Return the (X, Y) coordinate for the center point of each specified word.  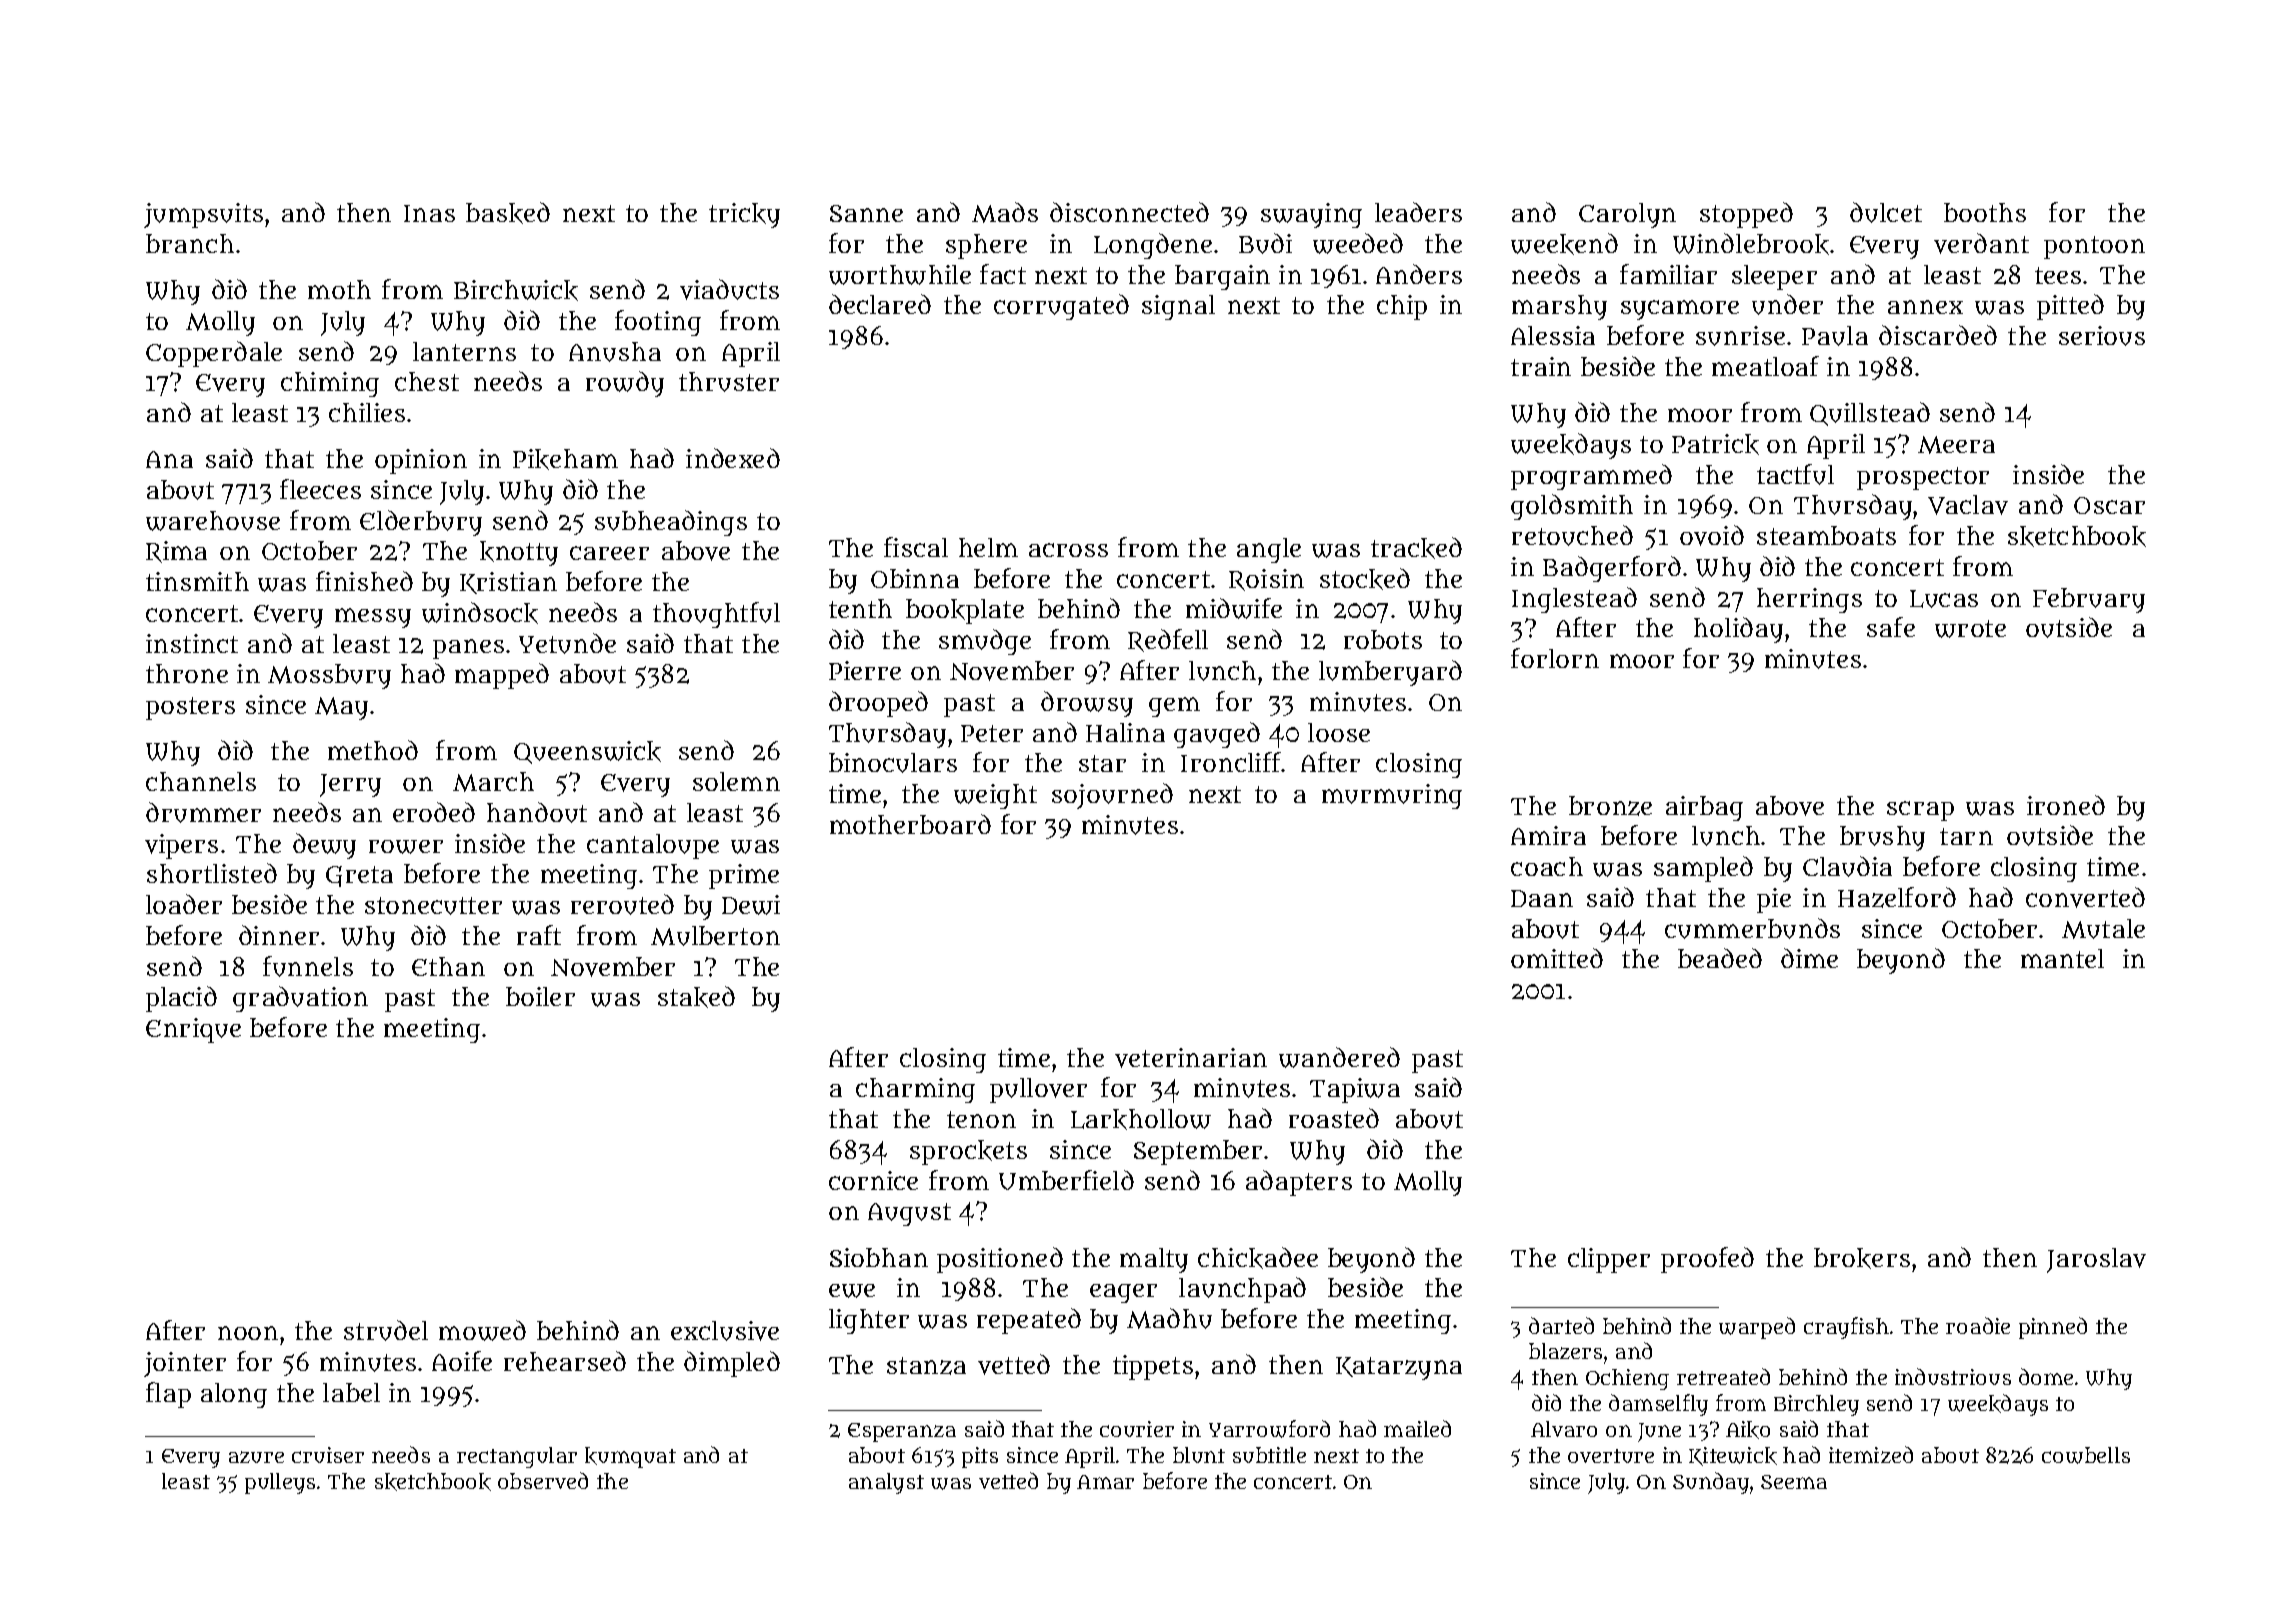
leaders (1418, 212)
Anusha (615, 352)
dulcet (1886, 212)
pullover (1038, 1090)
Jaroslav (2096, 1260)
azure (256, 1457)
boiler (540, 996)
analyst (886, 1483)
